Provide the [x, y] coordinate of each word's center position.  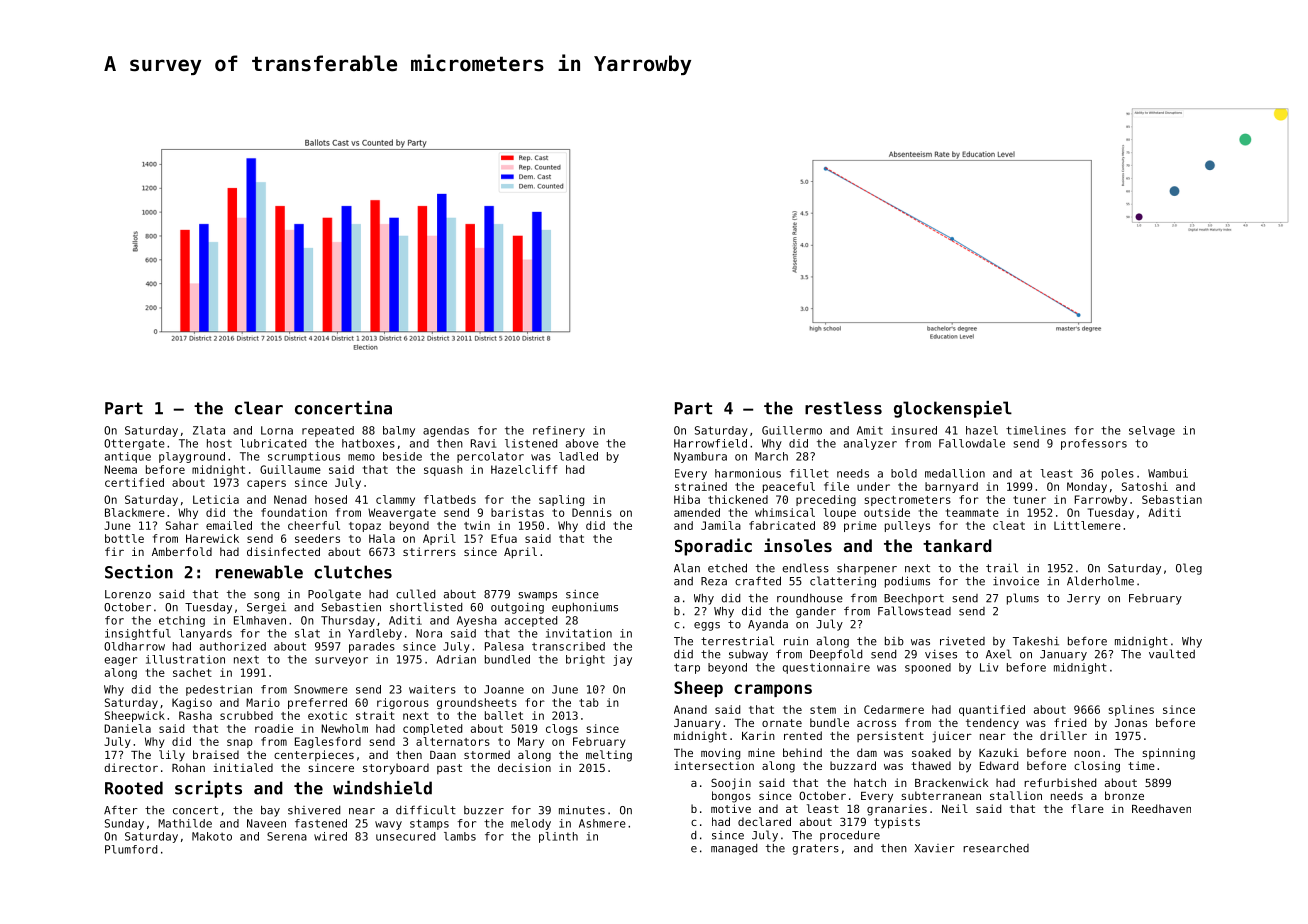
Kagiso [192, 703]
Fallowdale [972, 443]
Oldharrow [134, 646]
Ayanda [768, 625]
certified [134, 482]
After [121, 810]
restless [843, 408]
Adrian [456, 659]
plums [1023, 599]
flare [1087, 808]
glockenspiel [953, 409]
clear [259, 408]
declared [764, 821]
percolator [490, 457]
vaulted [1172, 654]
